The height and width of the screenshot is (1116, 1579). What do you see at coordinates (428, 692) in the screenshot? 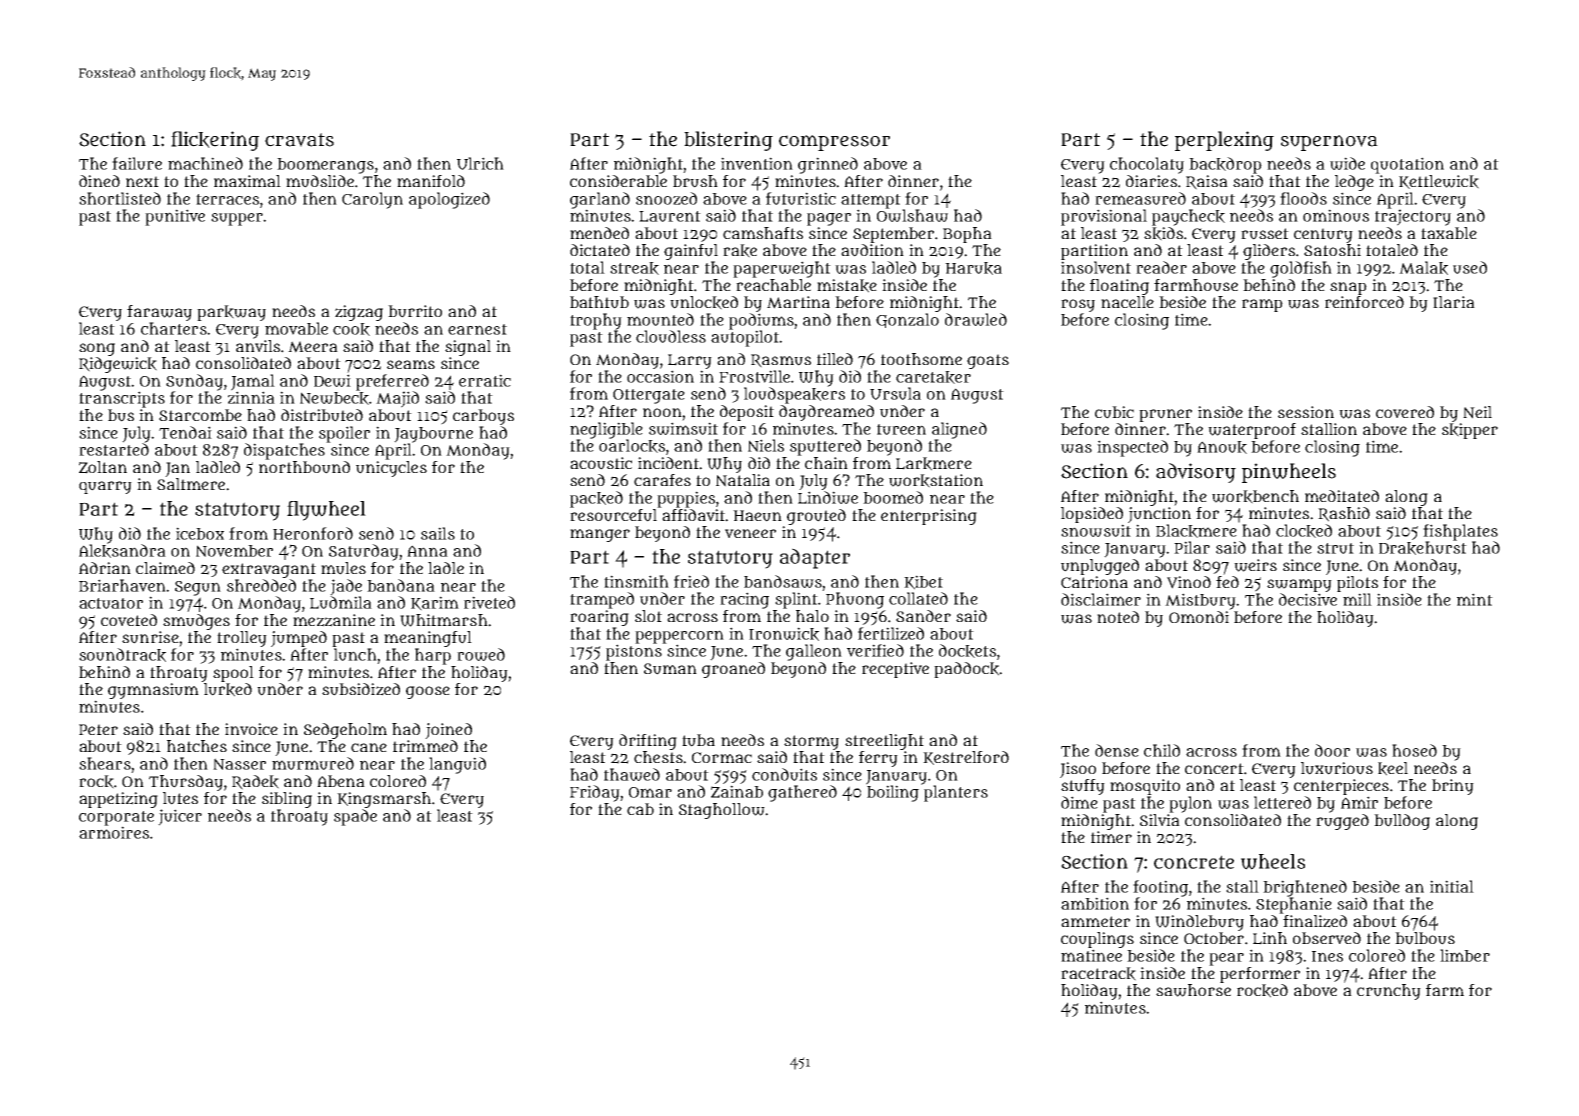
I see `goose` at bounding box center [428, 692].
